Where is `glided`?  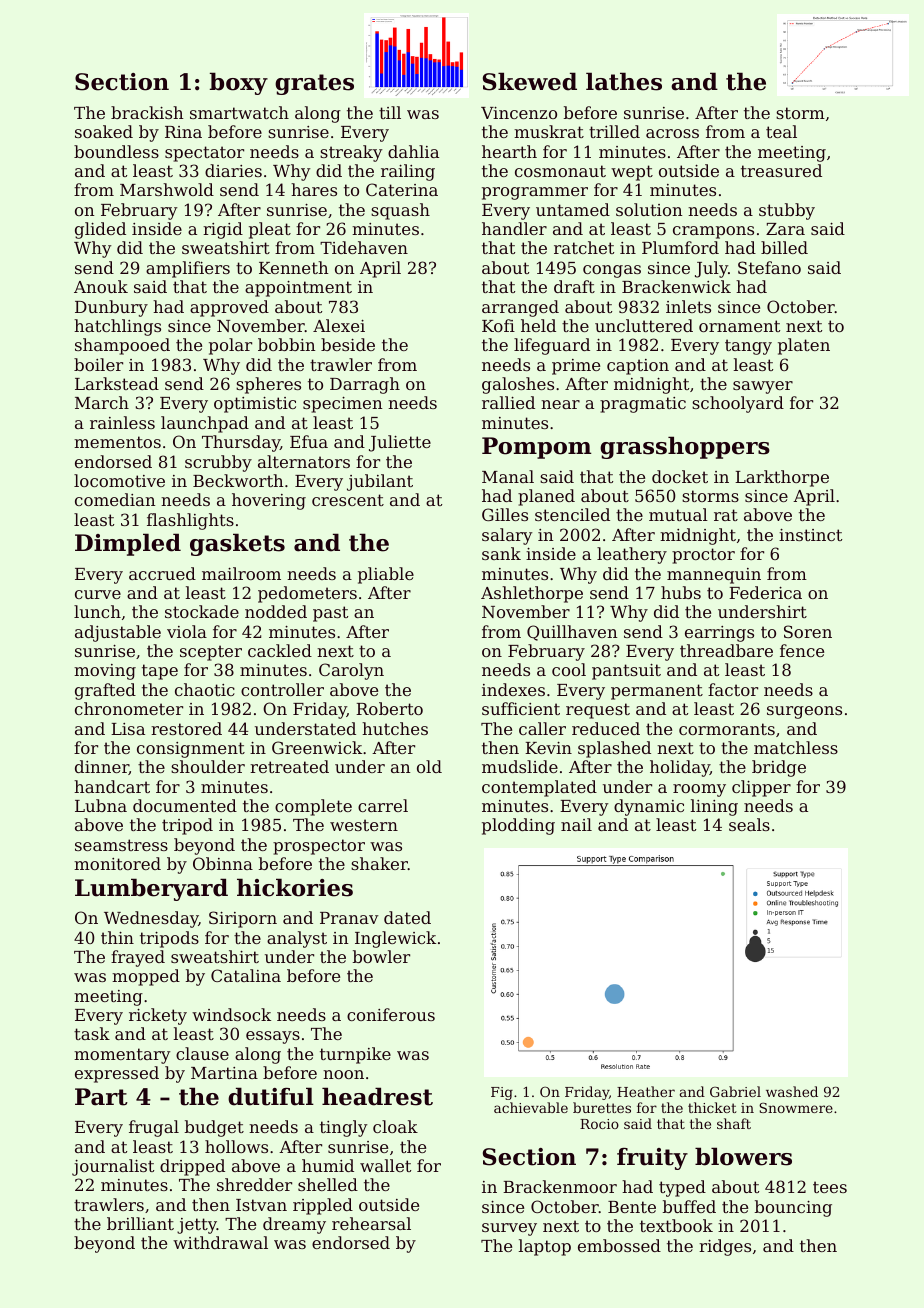
glided is located at coordinates (100, 230).
